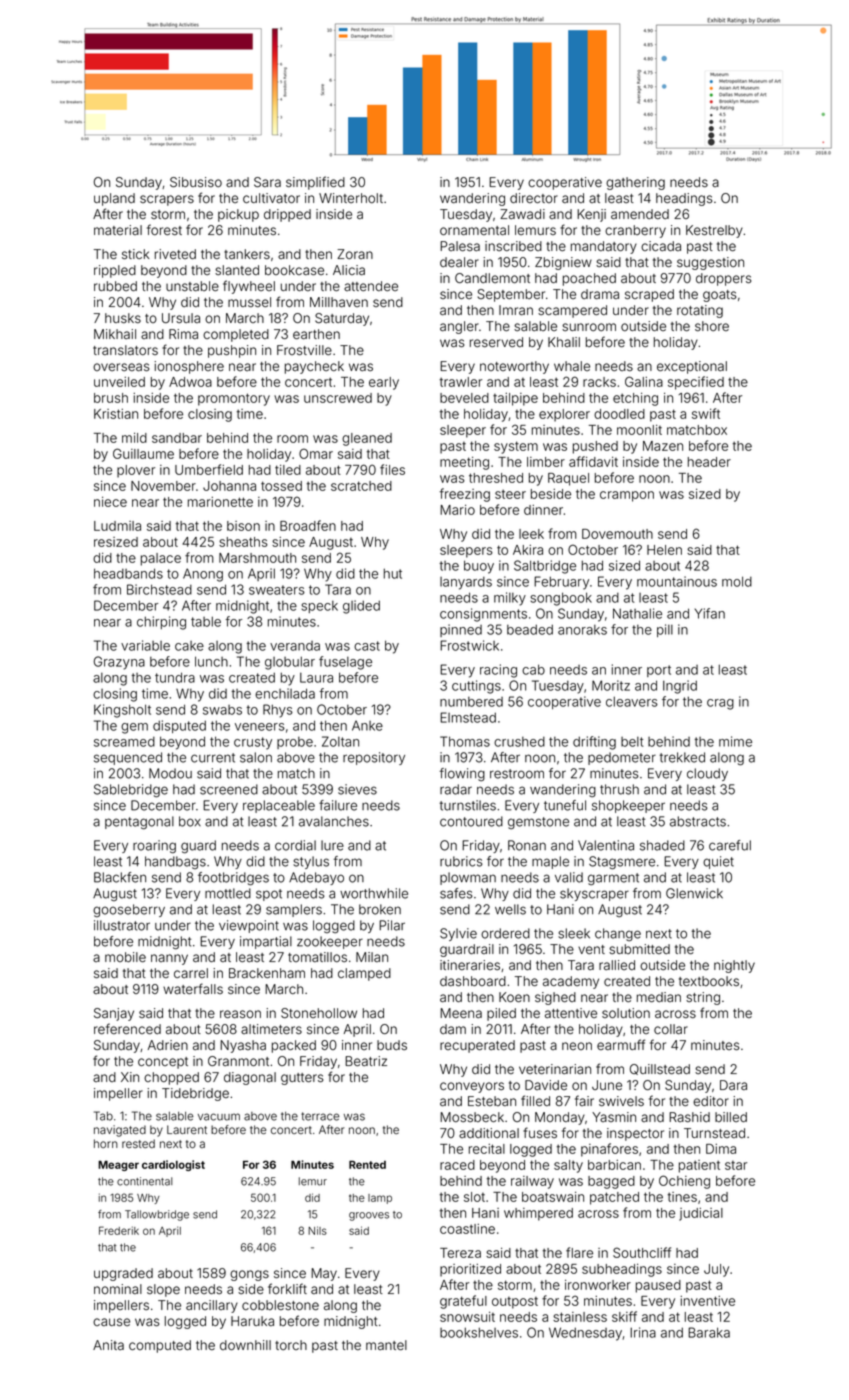 The width and height of the screenshot is (849, 1400). I want to click on gathering, so click(635, 183).
